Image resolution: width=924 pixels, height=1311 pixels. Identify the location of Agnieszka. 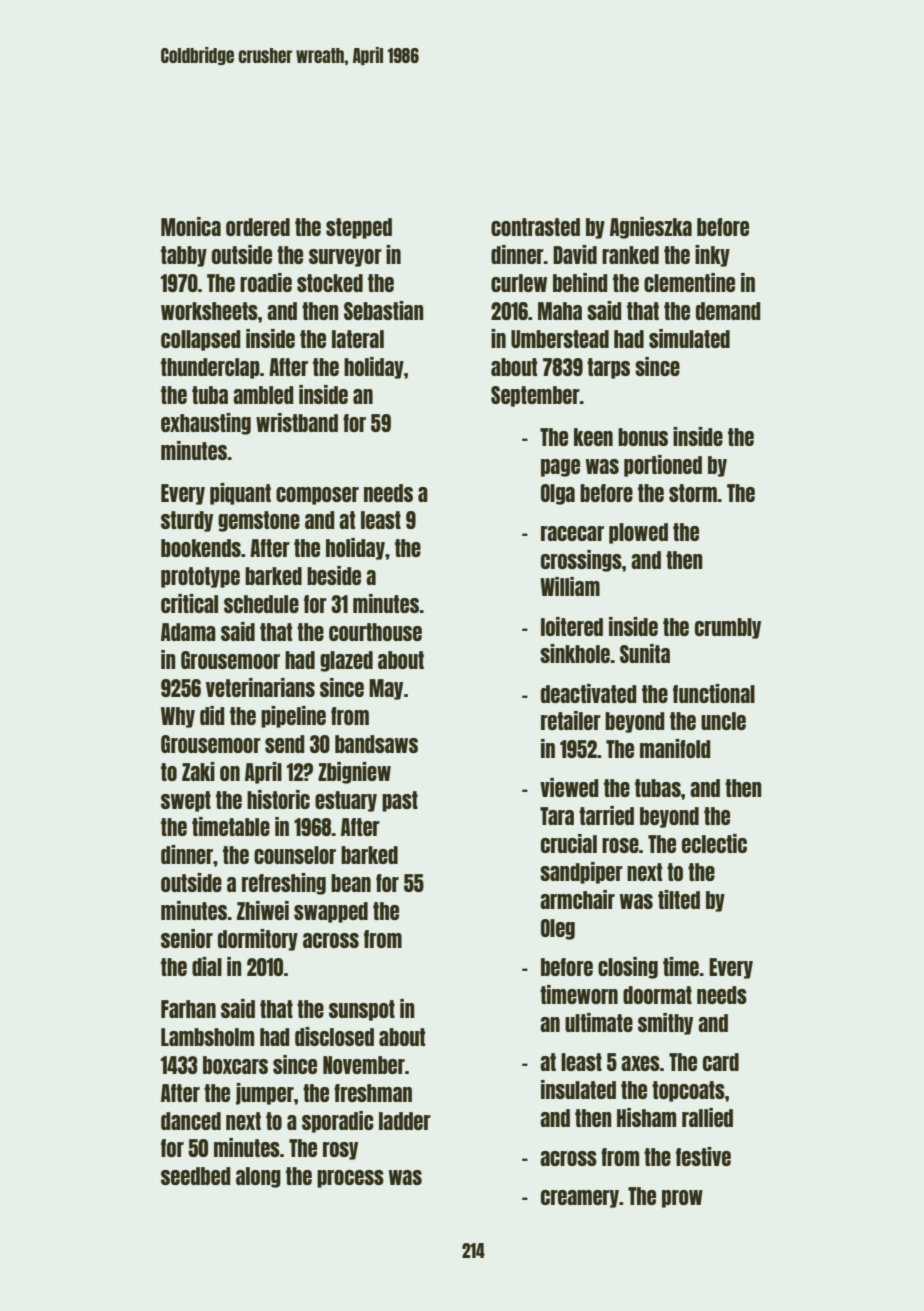
(651, 228).
